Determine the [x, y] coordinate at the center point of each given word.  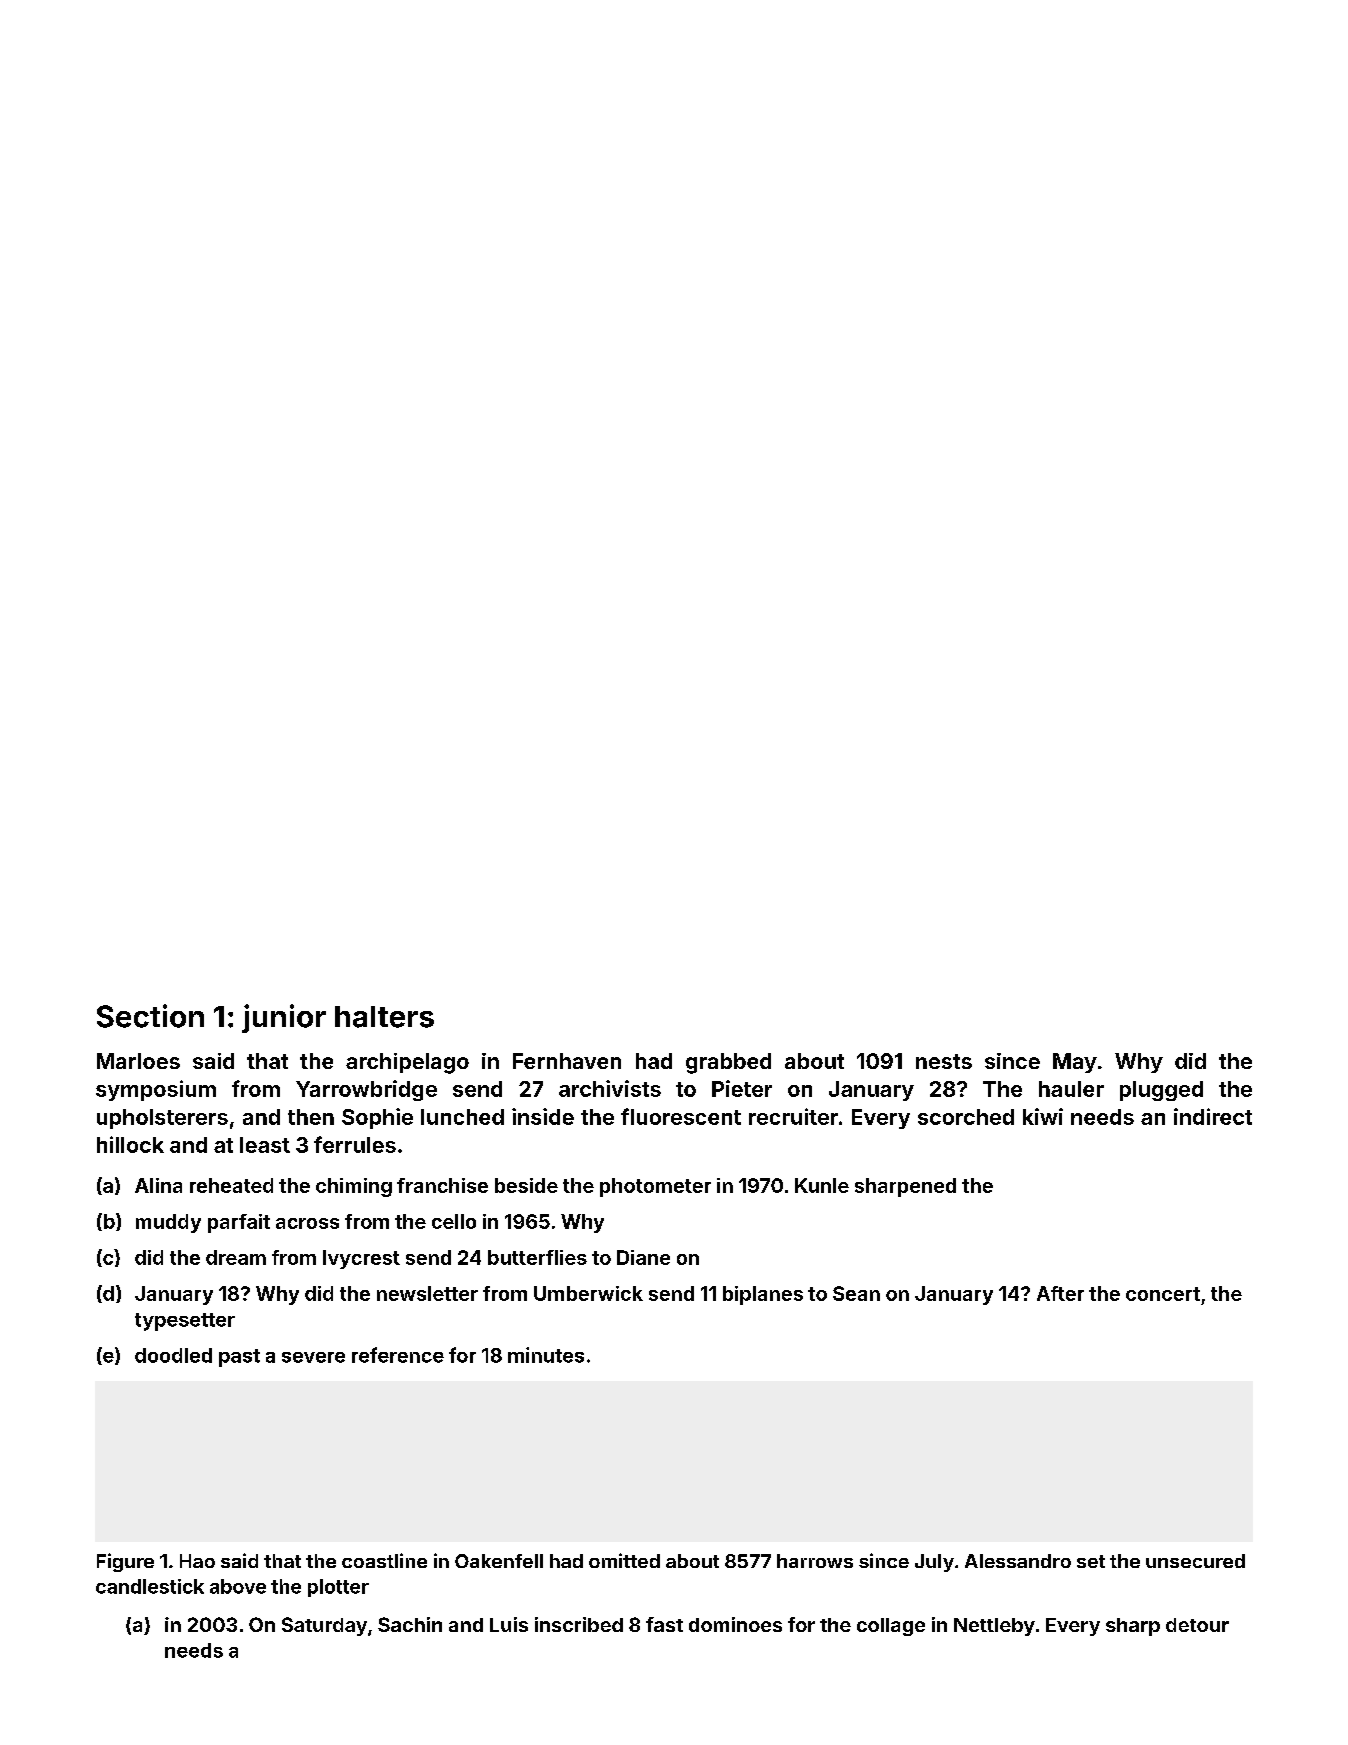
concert [1163, 1294]
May [1075, 1063]
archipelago [407, 1063]
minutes [546, 1355]
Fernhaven [567, 1061]
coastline [384, 1560]
